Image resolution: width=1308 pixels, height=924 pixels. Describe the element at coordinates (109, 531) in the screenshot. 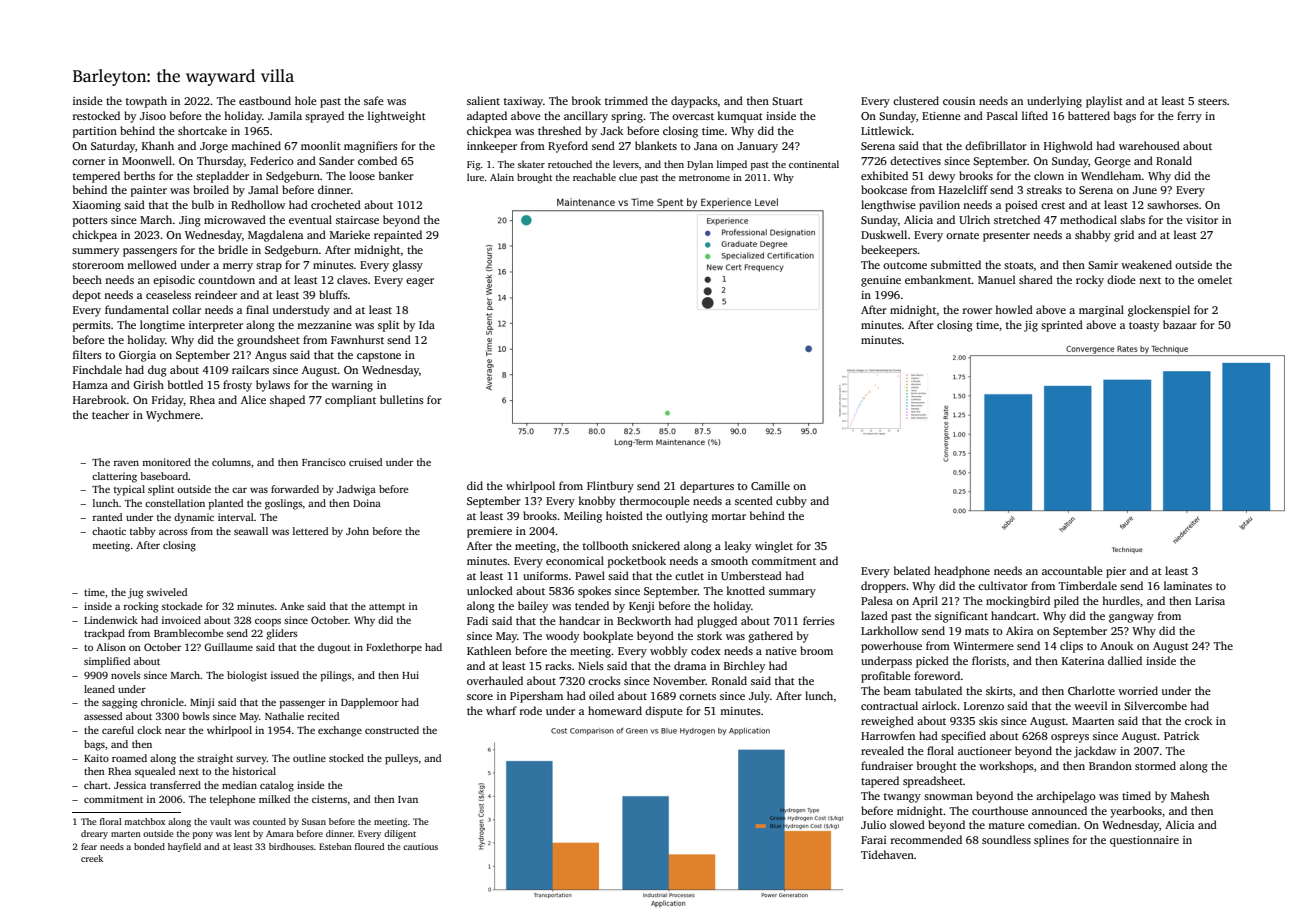

I see `chaotic` at that location.
